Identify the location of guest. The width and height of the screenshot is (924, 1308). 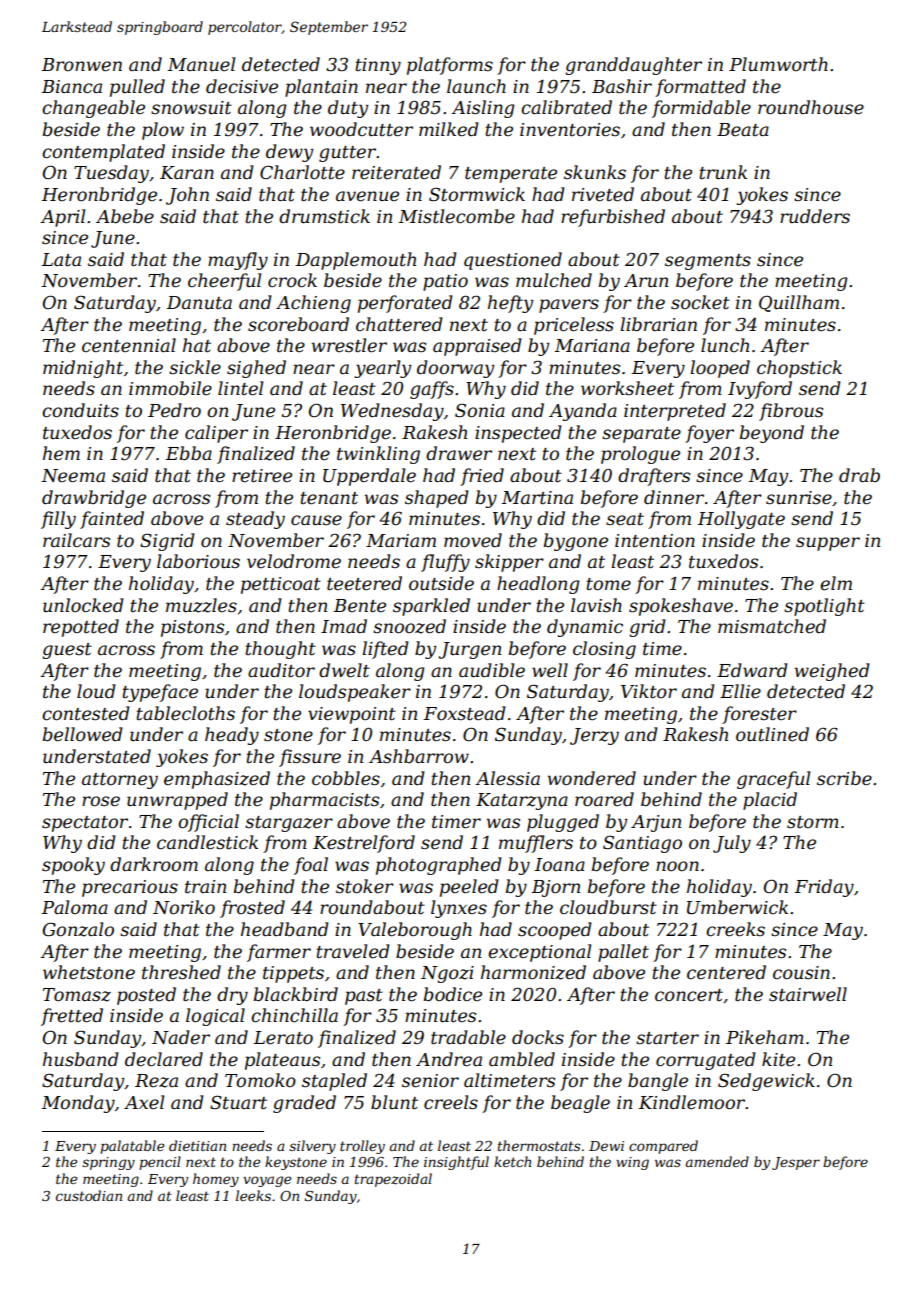
(67, 651).
